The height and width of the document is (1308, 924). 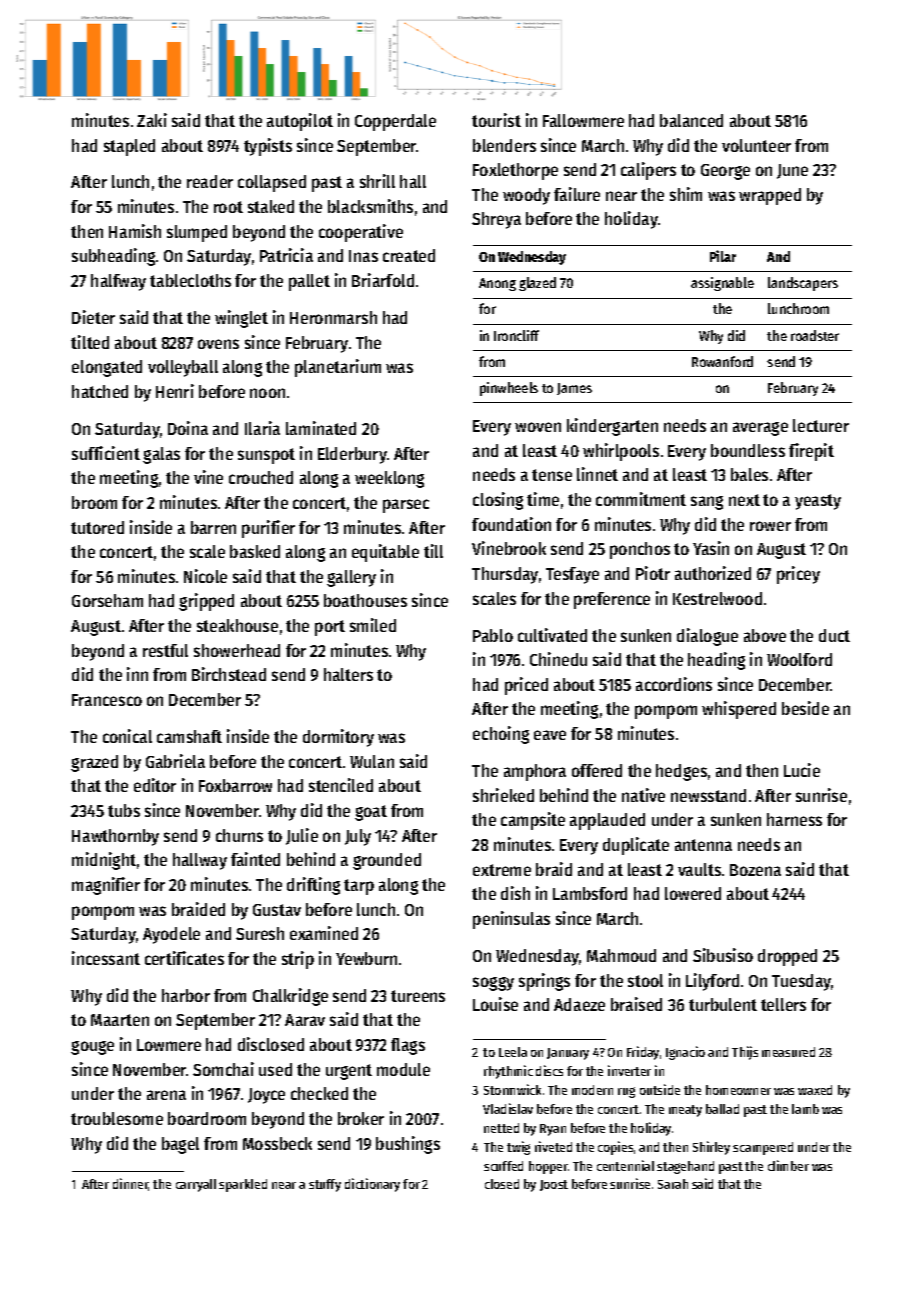 What do you see at coordinates (834, 635) in the document?
I see `duct` at bounding box center [834, 635].
